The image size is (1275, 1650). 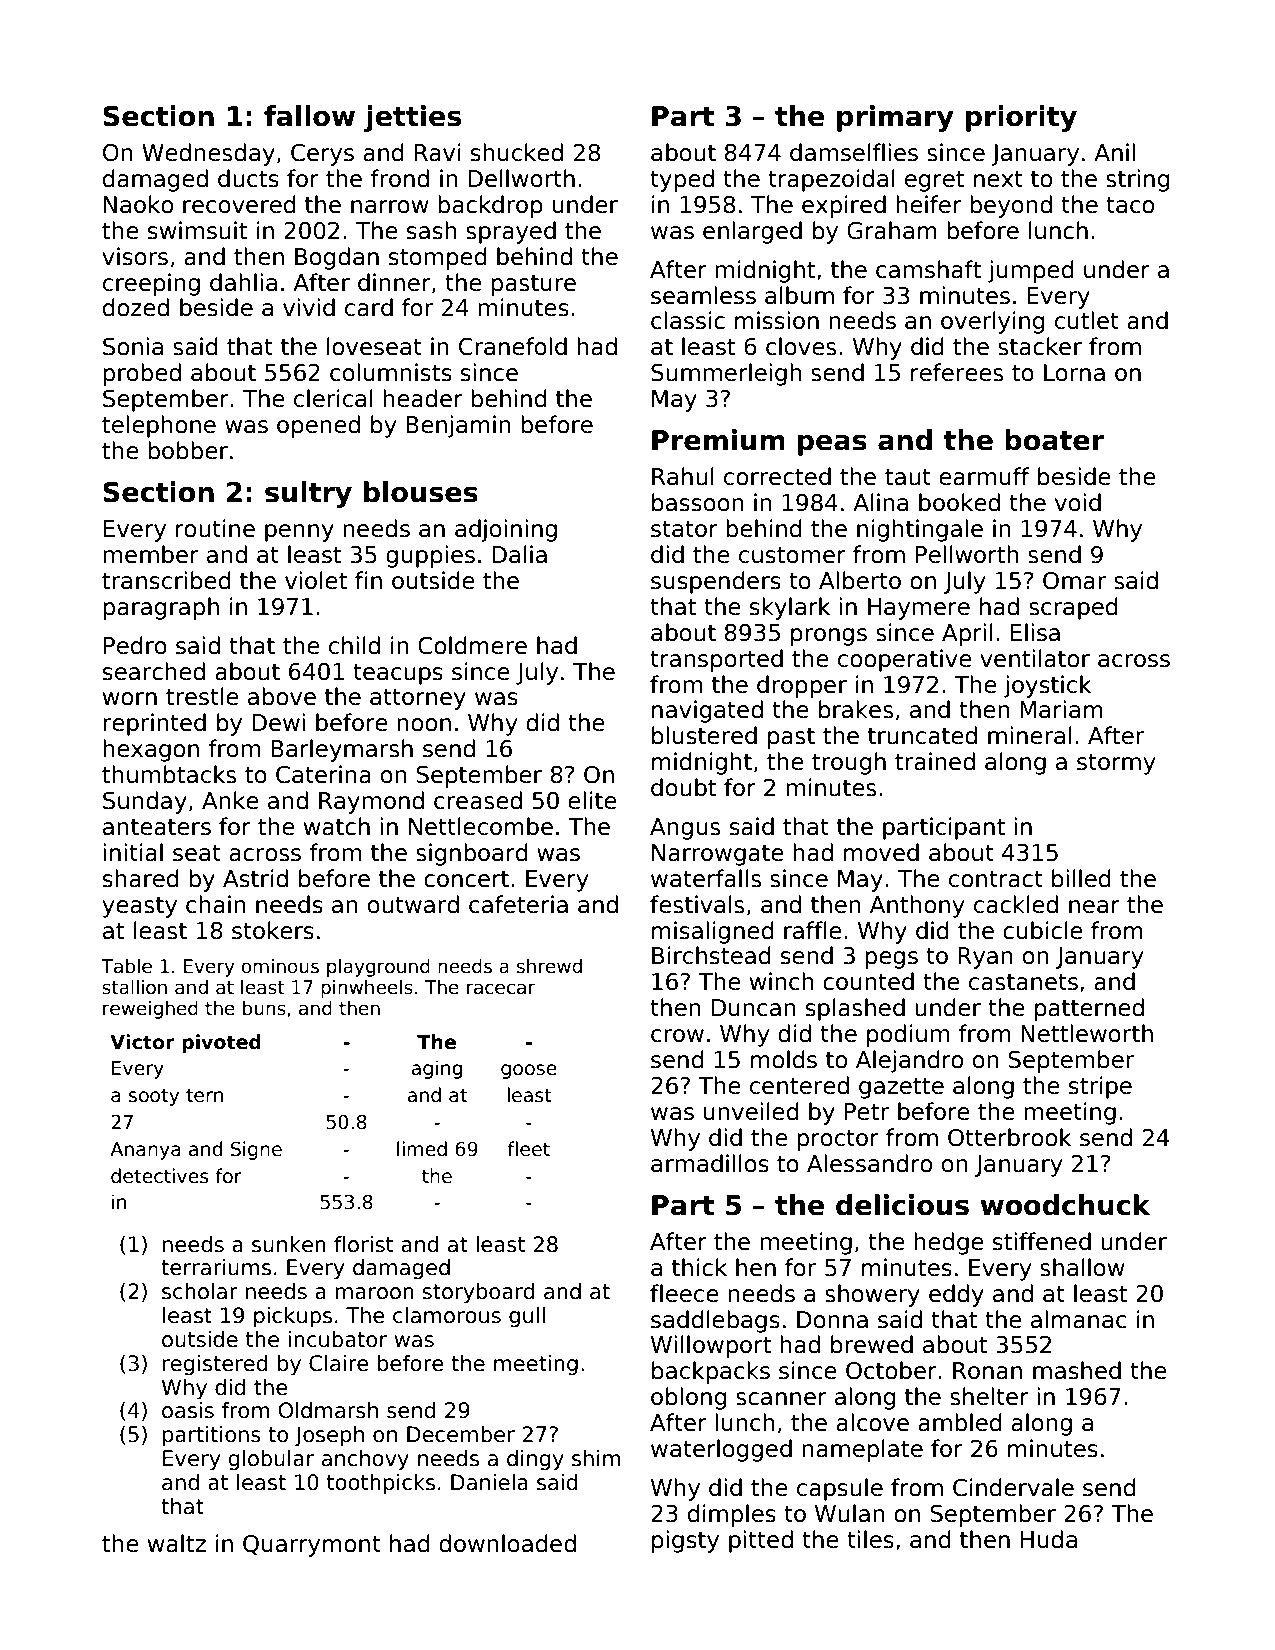 What do you see at coordinates (138, 204) in the document?
I see `Naoko` at bounding box center [138, 204].
